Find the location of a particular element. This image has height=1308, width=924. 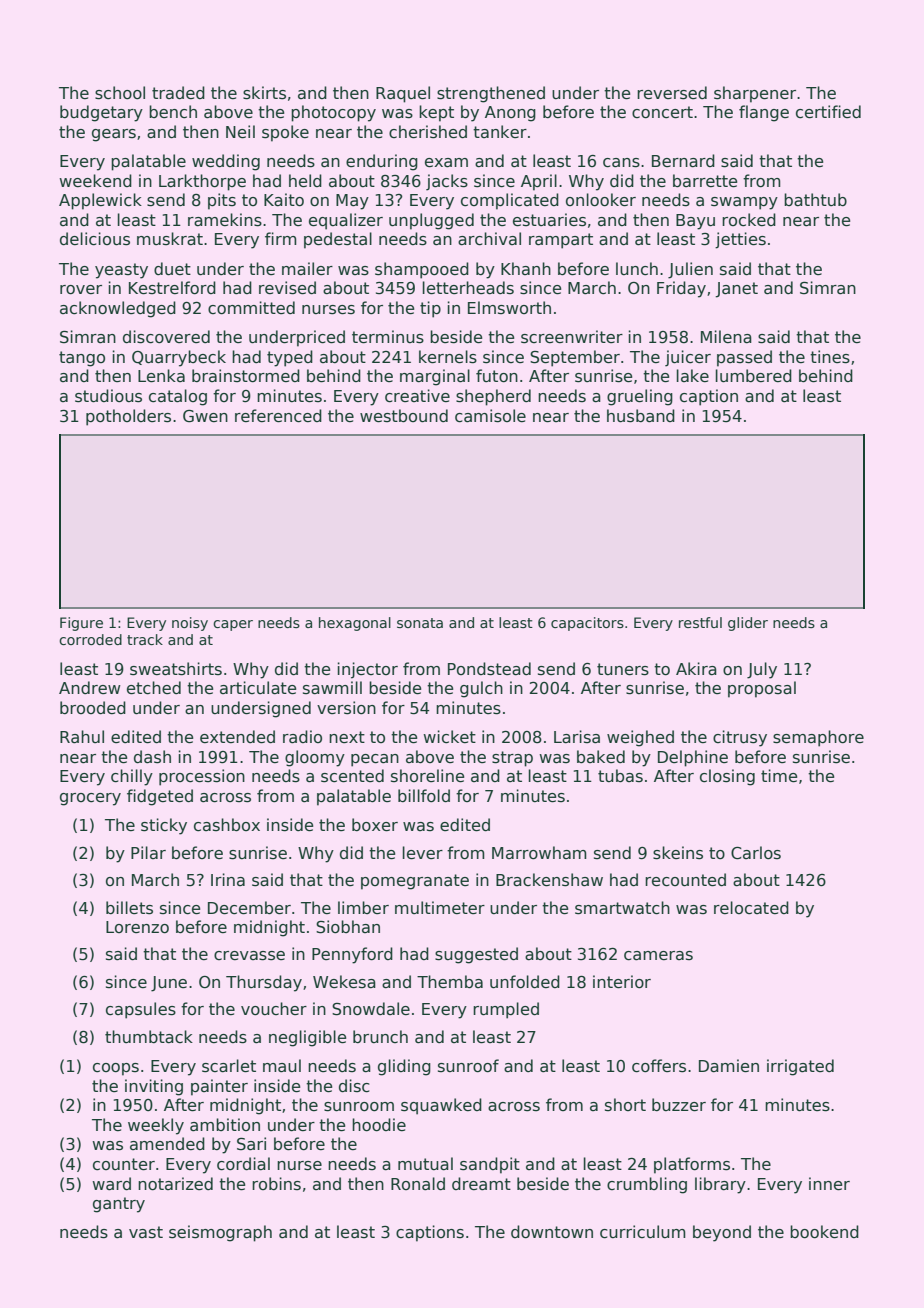

camisole is located at coordinates (490, 416).
